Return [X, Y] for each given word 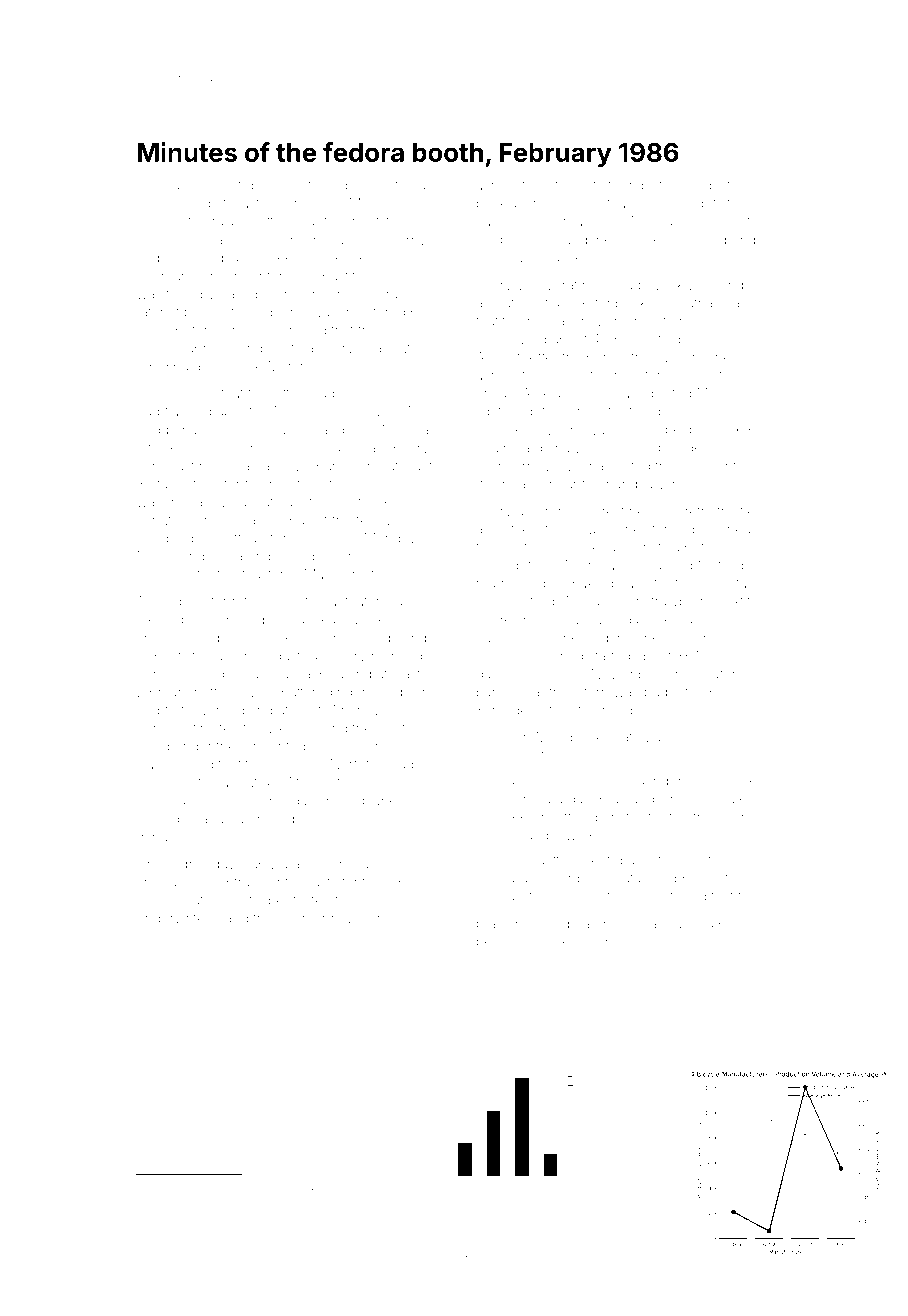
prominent [209, 187]
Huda [367, 1187]
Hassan [160, 765]
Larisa [494, 221]
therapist [635, 186]
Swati [659, 896]
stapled [229, 1187]
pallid [528, 781]
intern [591, 692]
